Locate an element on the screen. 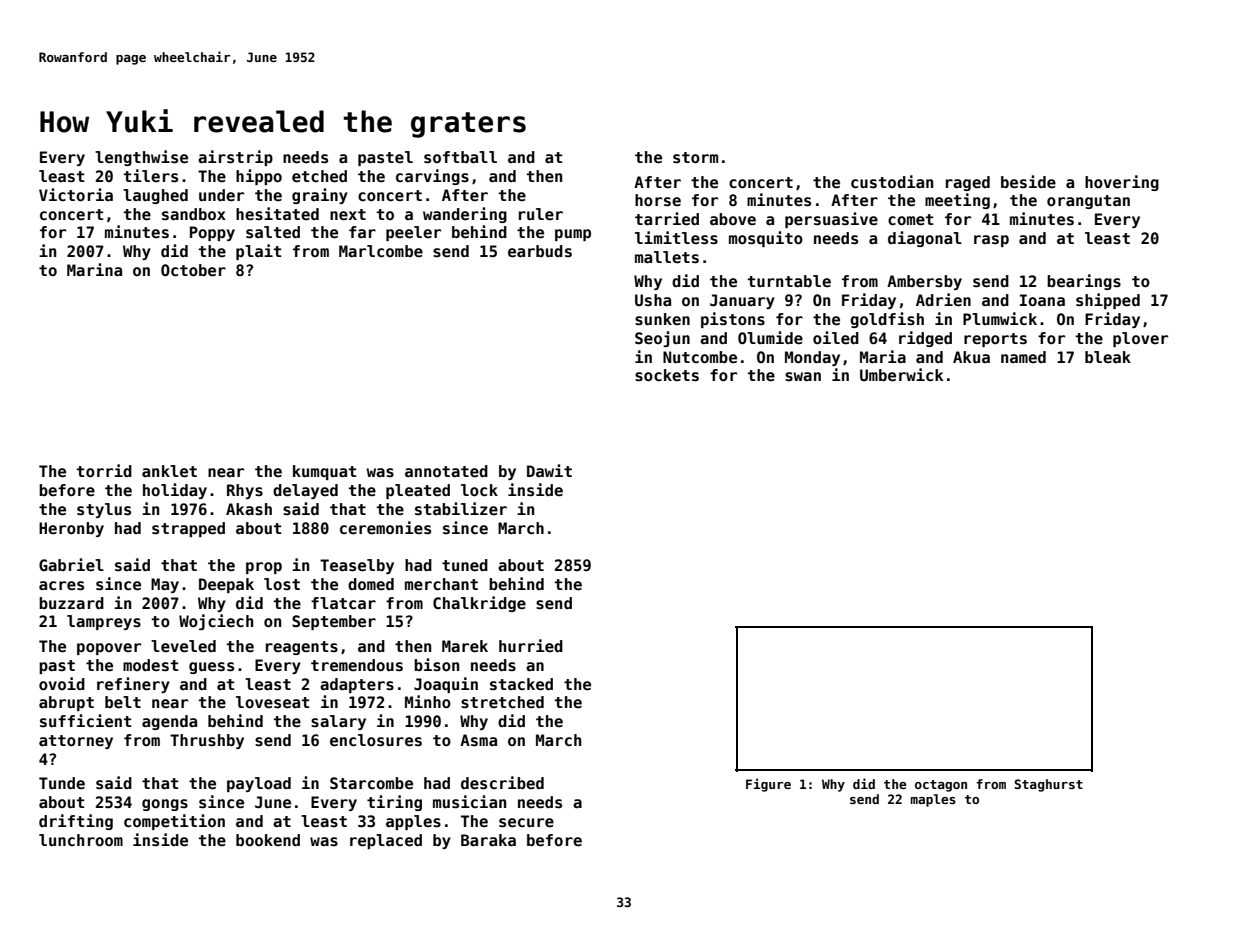 Image resolution: width=1233 pixels, height=952 pixels. Staghurst is located at coordinates (1048, 785).
